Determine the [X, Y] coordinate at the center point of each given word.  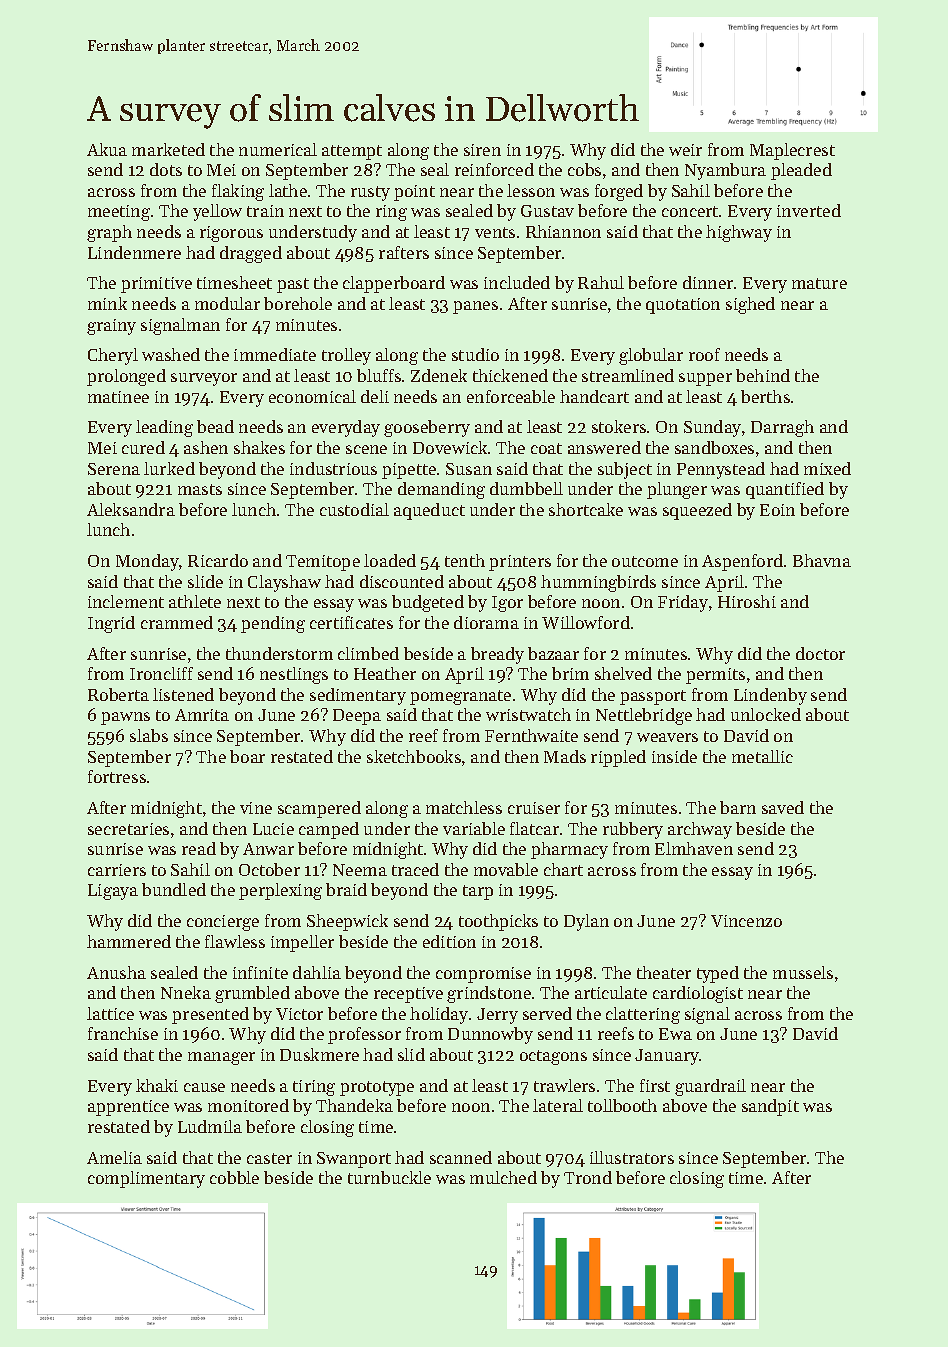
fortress [117, 776]
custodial [354, 509]
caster [269, 1158]
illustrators [632, 1157]
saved [783, 807]
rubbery [633, 830]
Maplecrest [792, 151]
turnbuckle [389, 1177]
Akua [107, 149]
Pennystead [721, 470]
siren [482, 150]
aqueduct [429, 511]
